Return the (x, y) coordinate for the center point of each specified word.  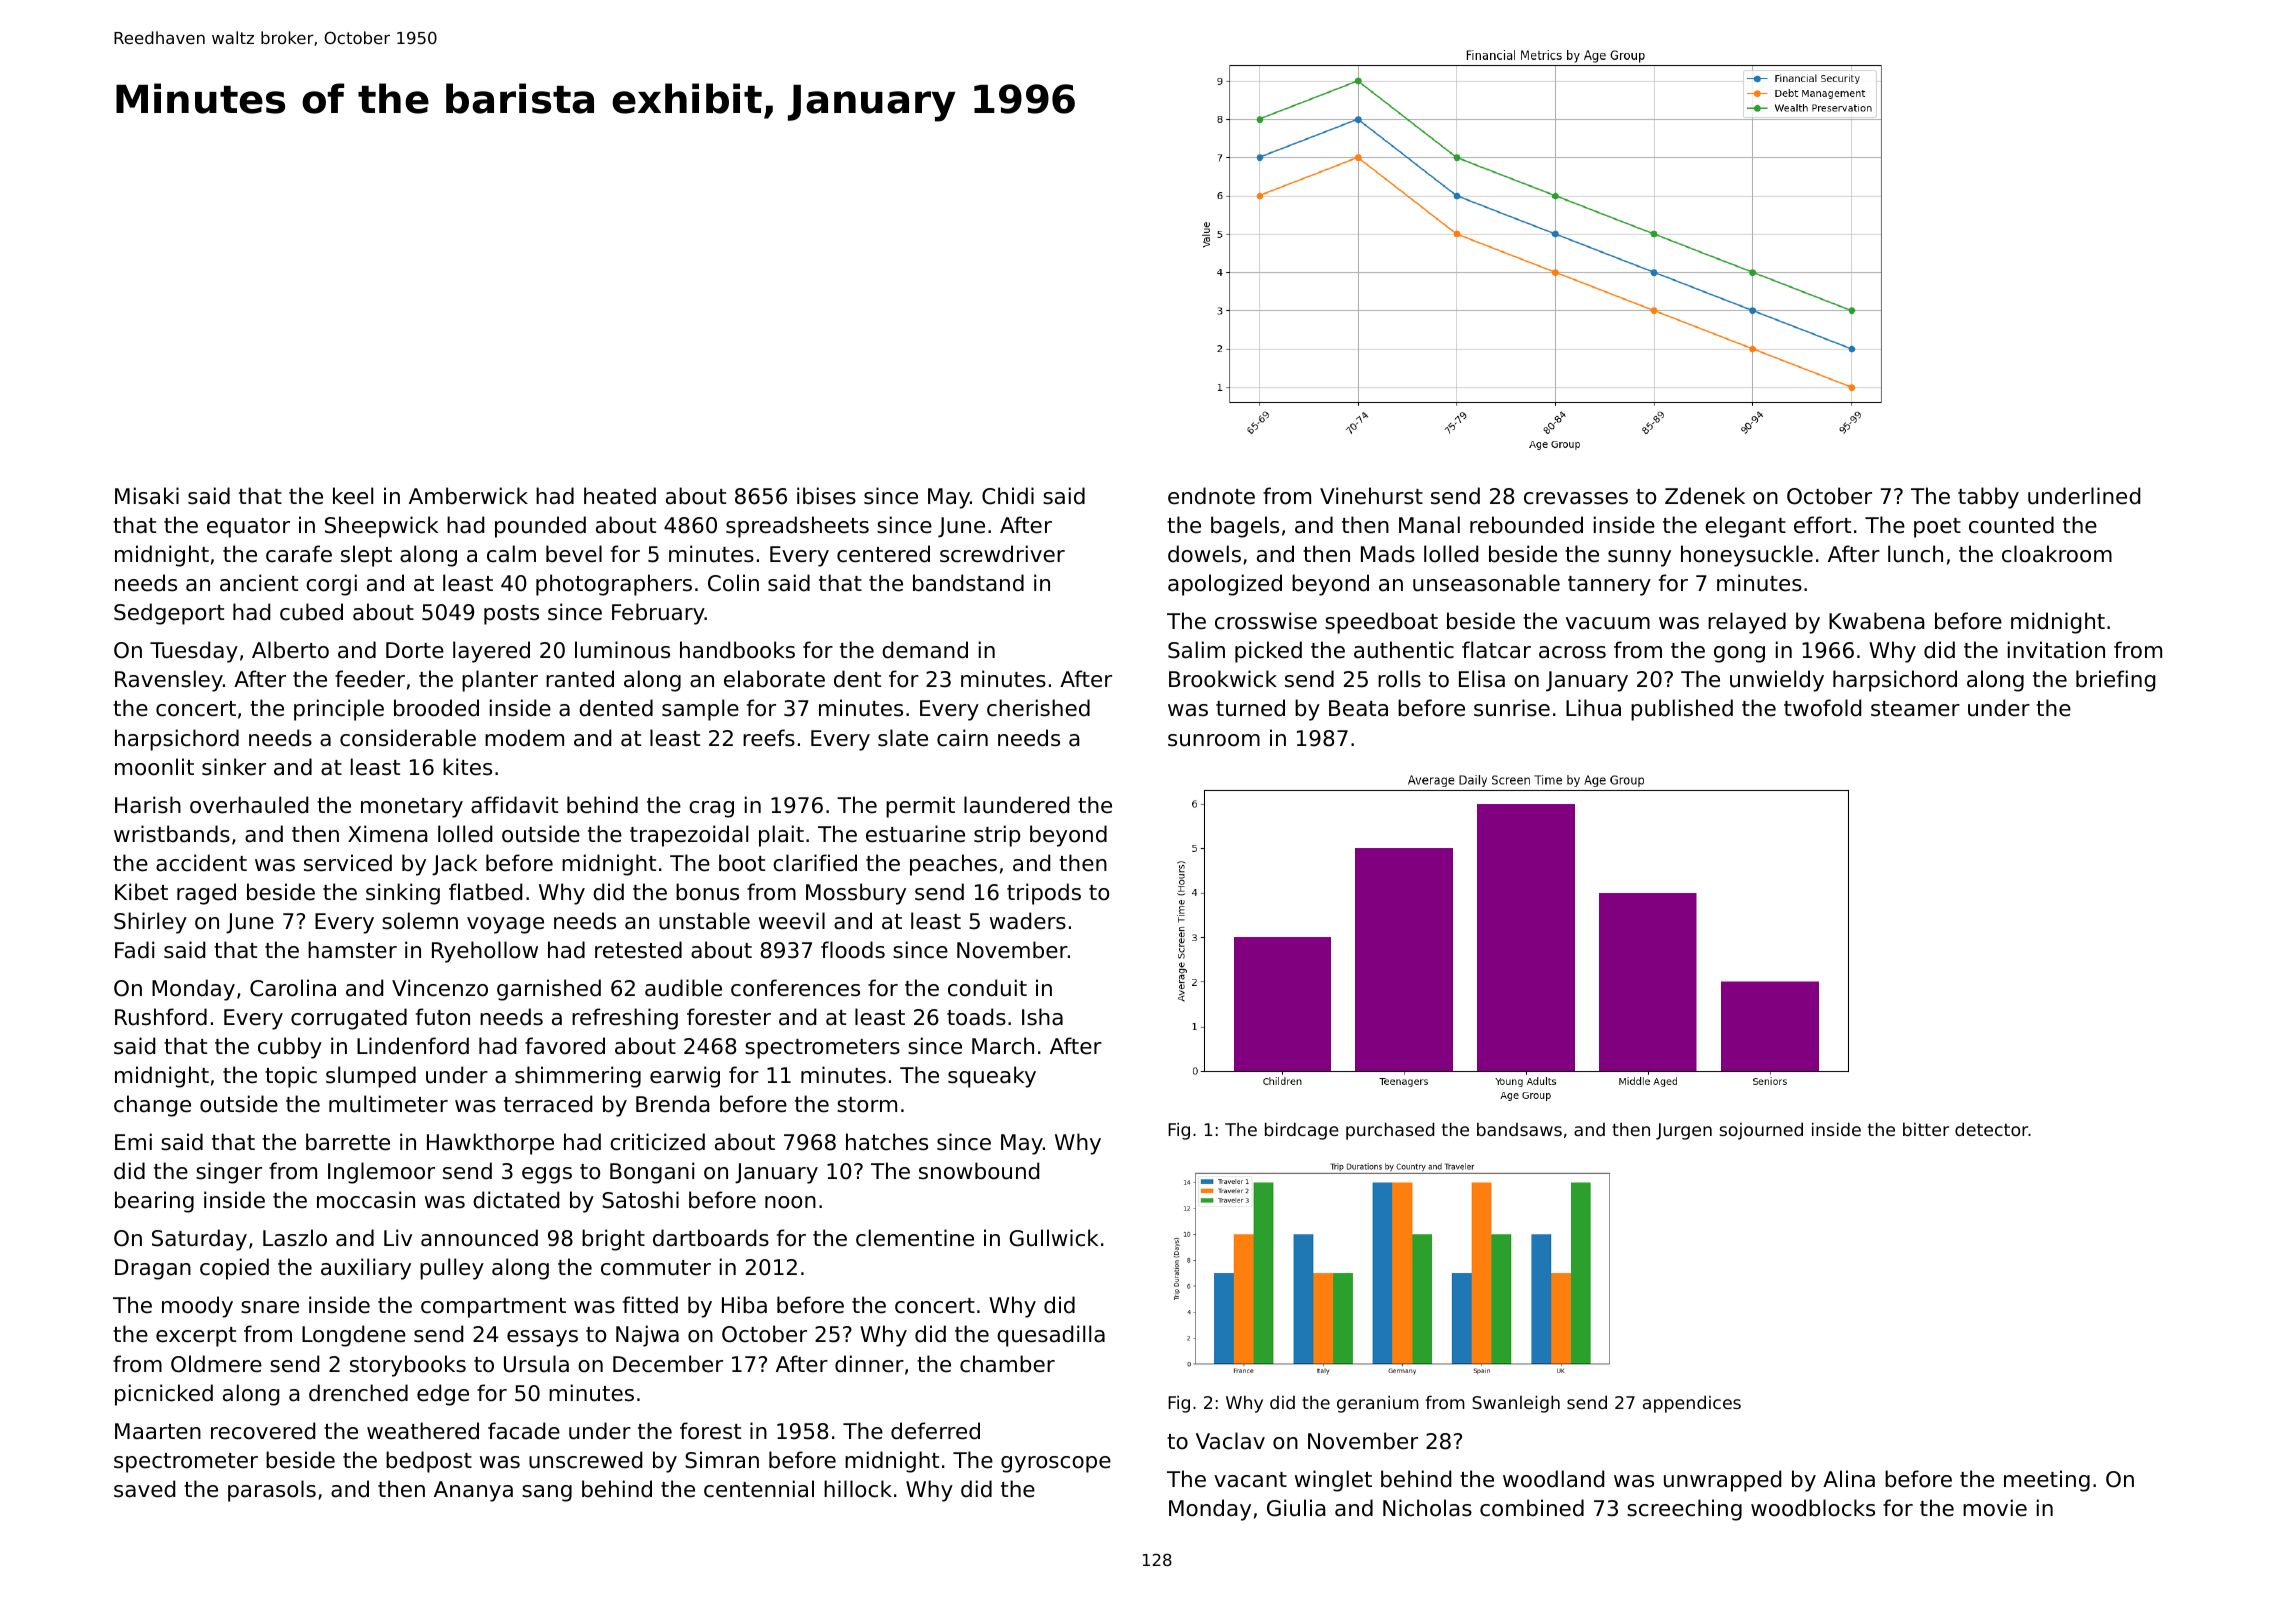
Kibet (141, 892)
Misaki (147, 496)
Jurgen (1684, 1131)
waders (1028, 921)
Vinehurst (1371, 496)
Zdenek (1705, 496)
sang (547, 1493)
